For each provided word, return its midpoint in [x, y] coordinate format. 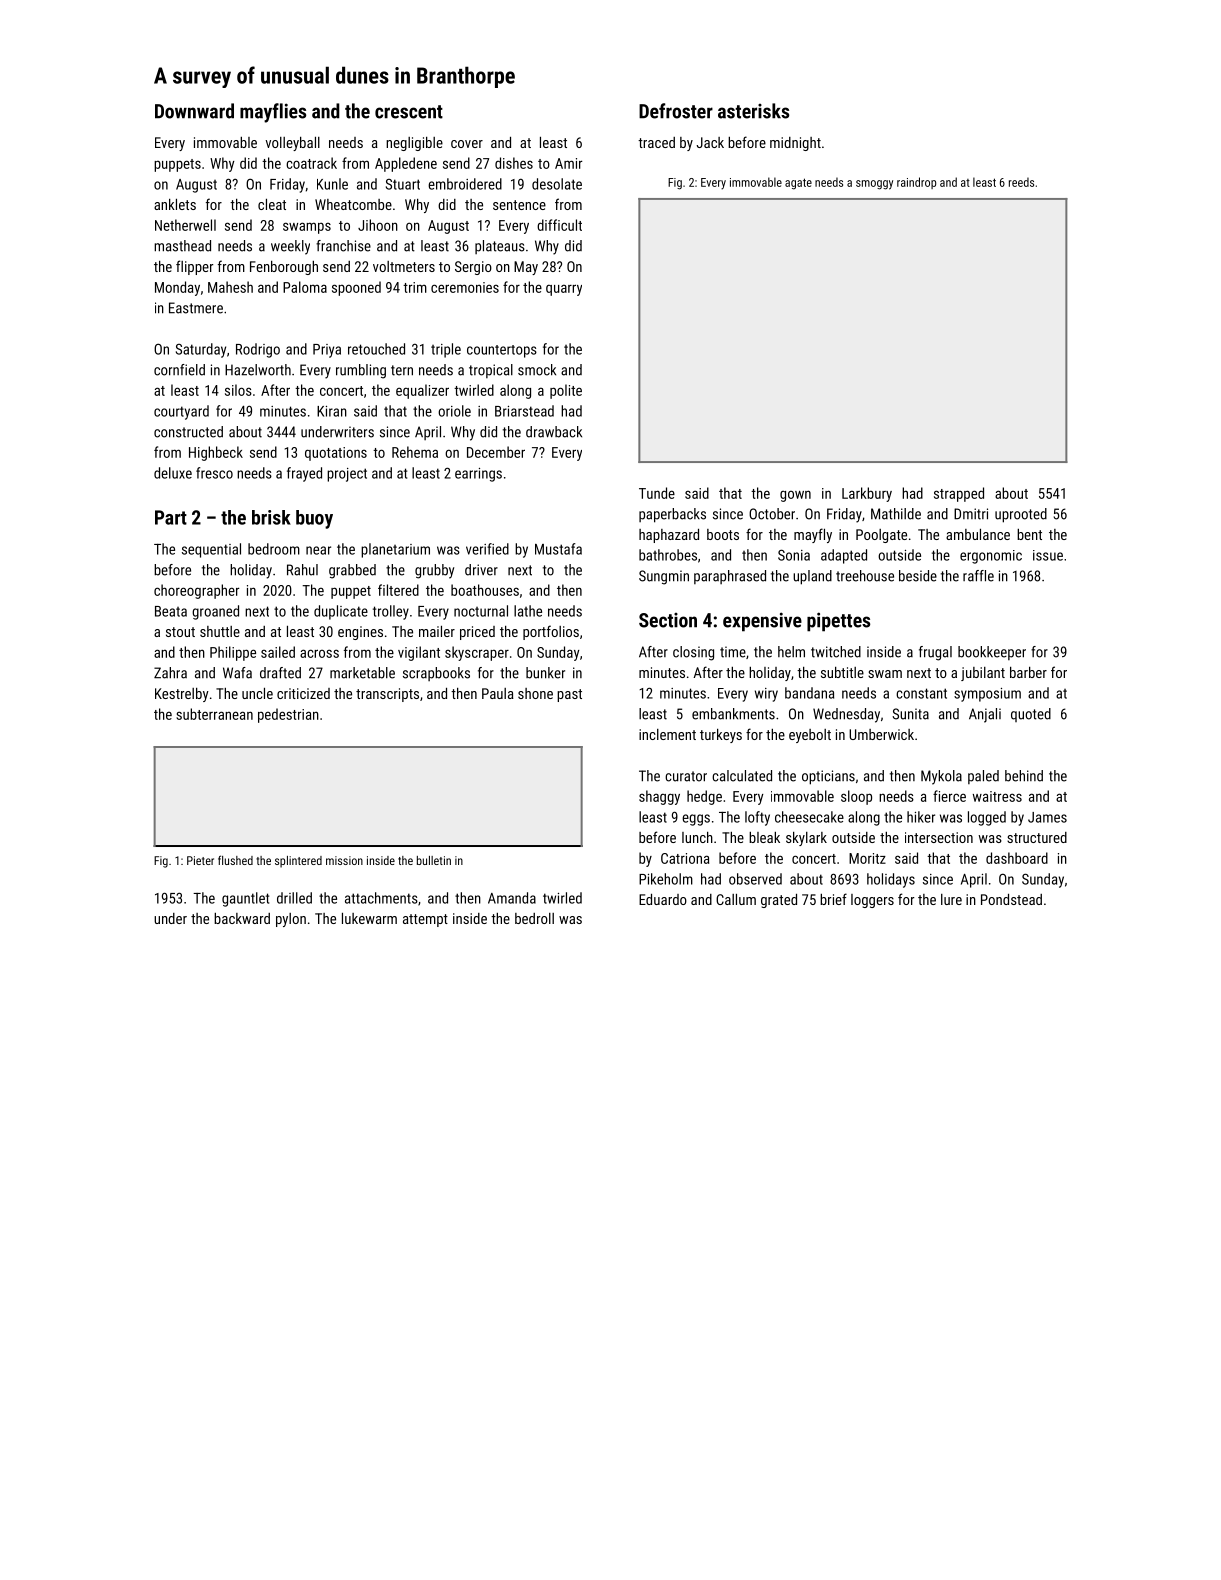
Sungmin [664, 577]
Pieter [200, 860]
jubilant [983, 674]
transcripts [387, 695]
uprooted [1021, 515]
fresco [214, 473]
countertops [502, 351]
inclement [667, 734]
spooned [356, 288]
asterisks [753, 111]
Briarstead [524, 411]
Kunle [332, 184]
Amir [568, 163]
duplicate [341, 612]
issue [1048, 555]
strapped [959, 494]
